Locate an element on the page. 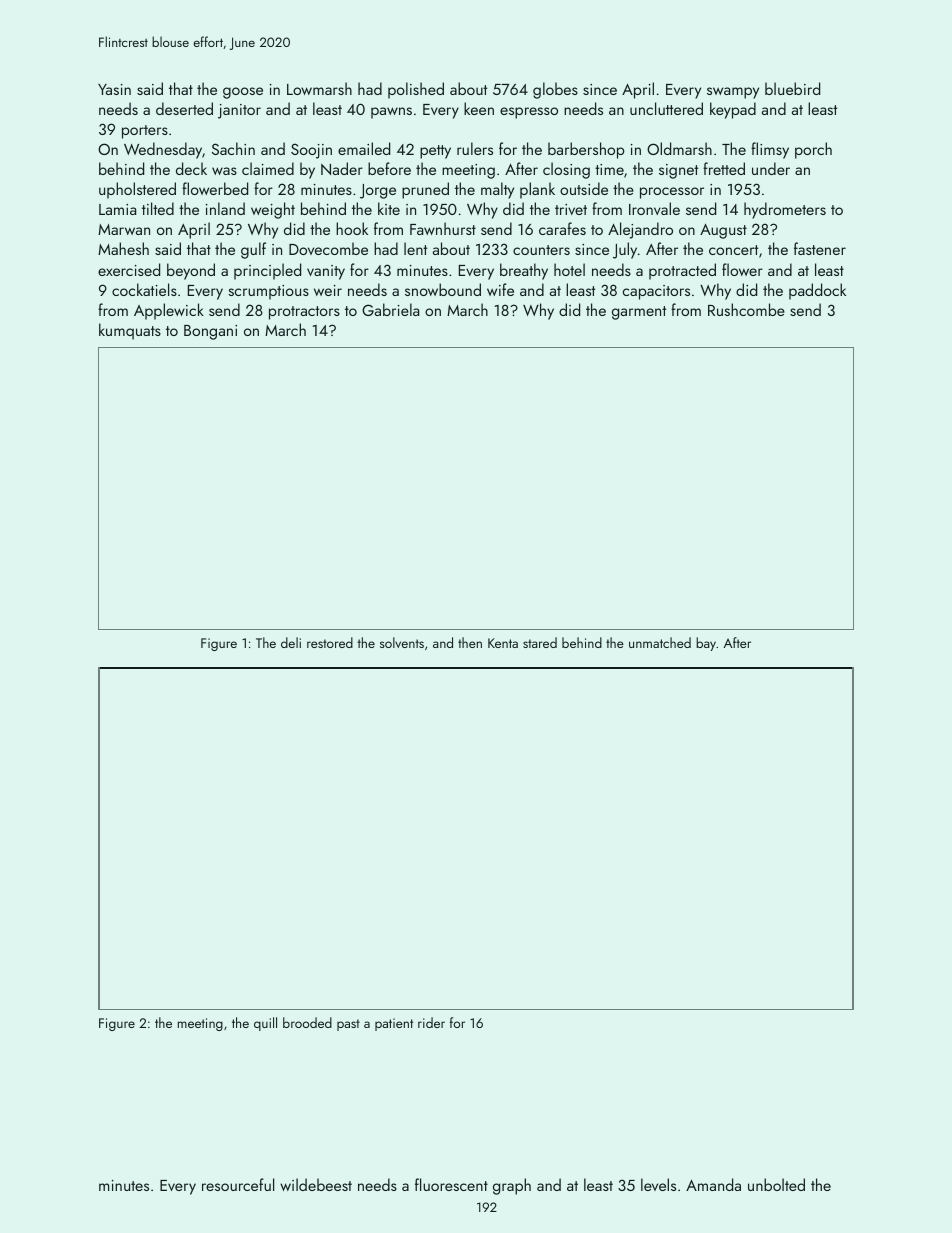  resourceful is located at coordinates (238, 1184).
